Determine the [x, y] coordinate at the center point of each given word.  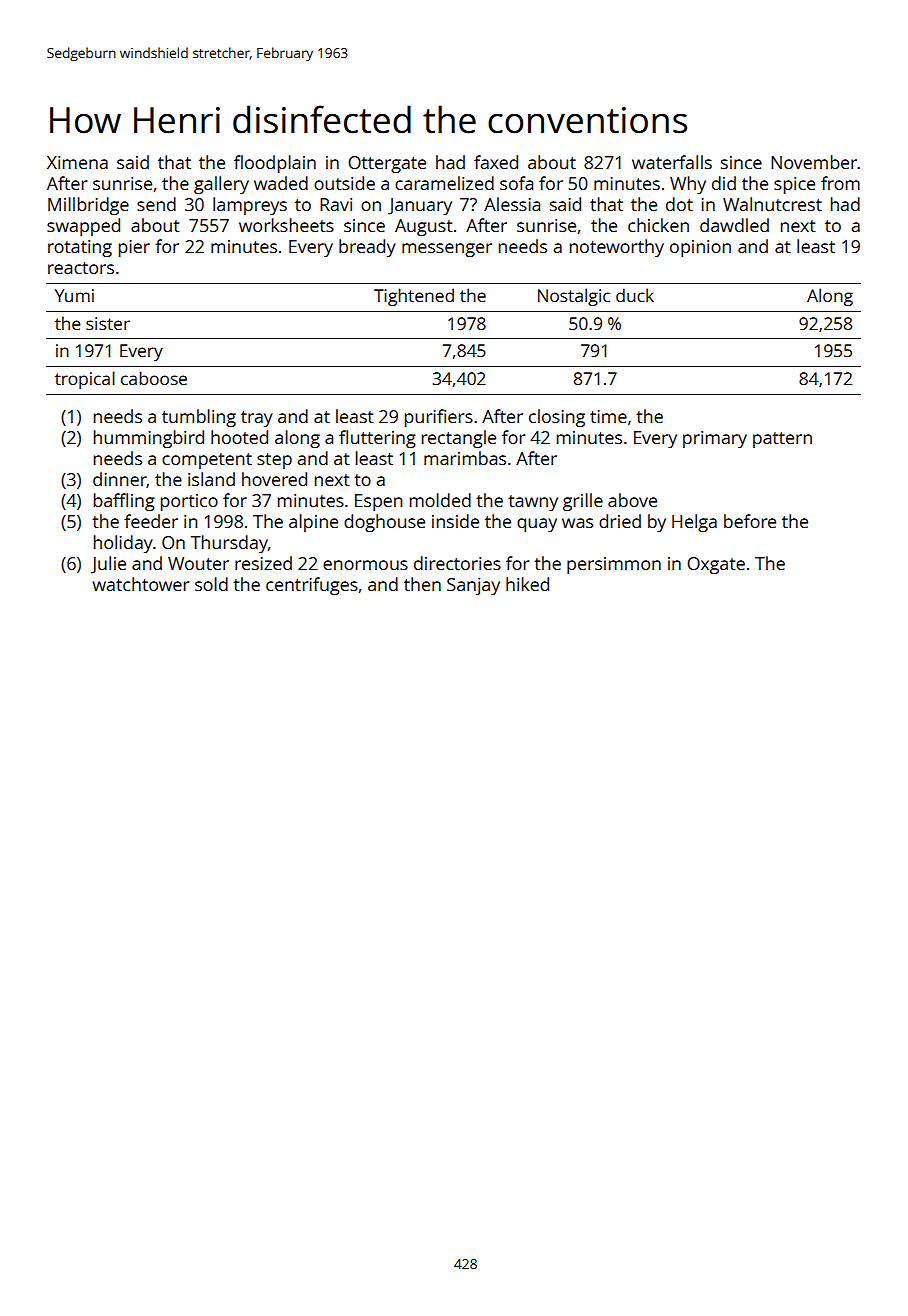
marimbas [465, 458]
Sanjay [473, 586]
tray [257, 419]
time [608, 416]
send [156, 204]
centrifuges [312, 586]
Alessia [512, 204]
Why [688, 185]
